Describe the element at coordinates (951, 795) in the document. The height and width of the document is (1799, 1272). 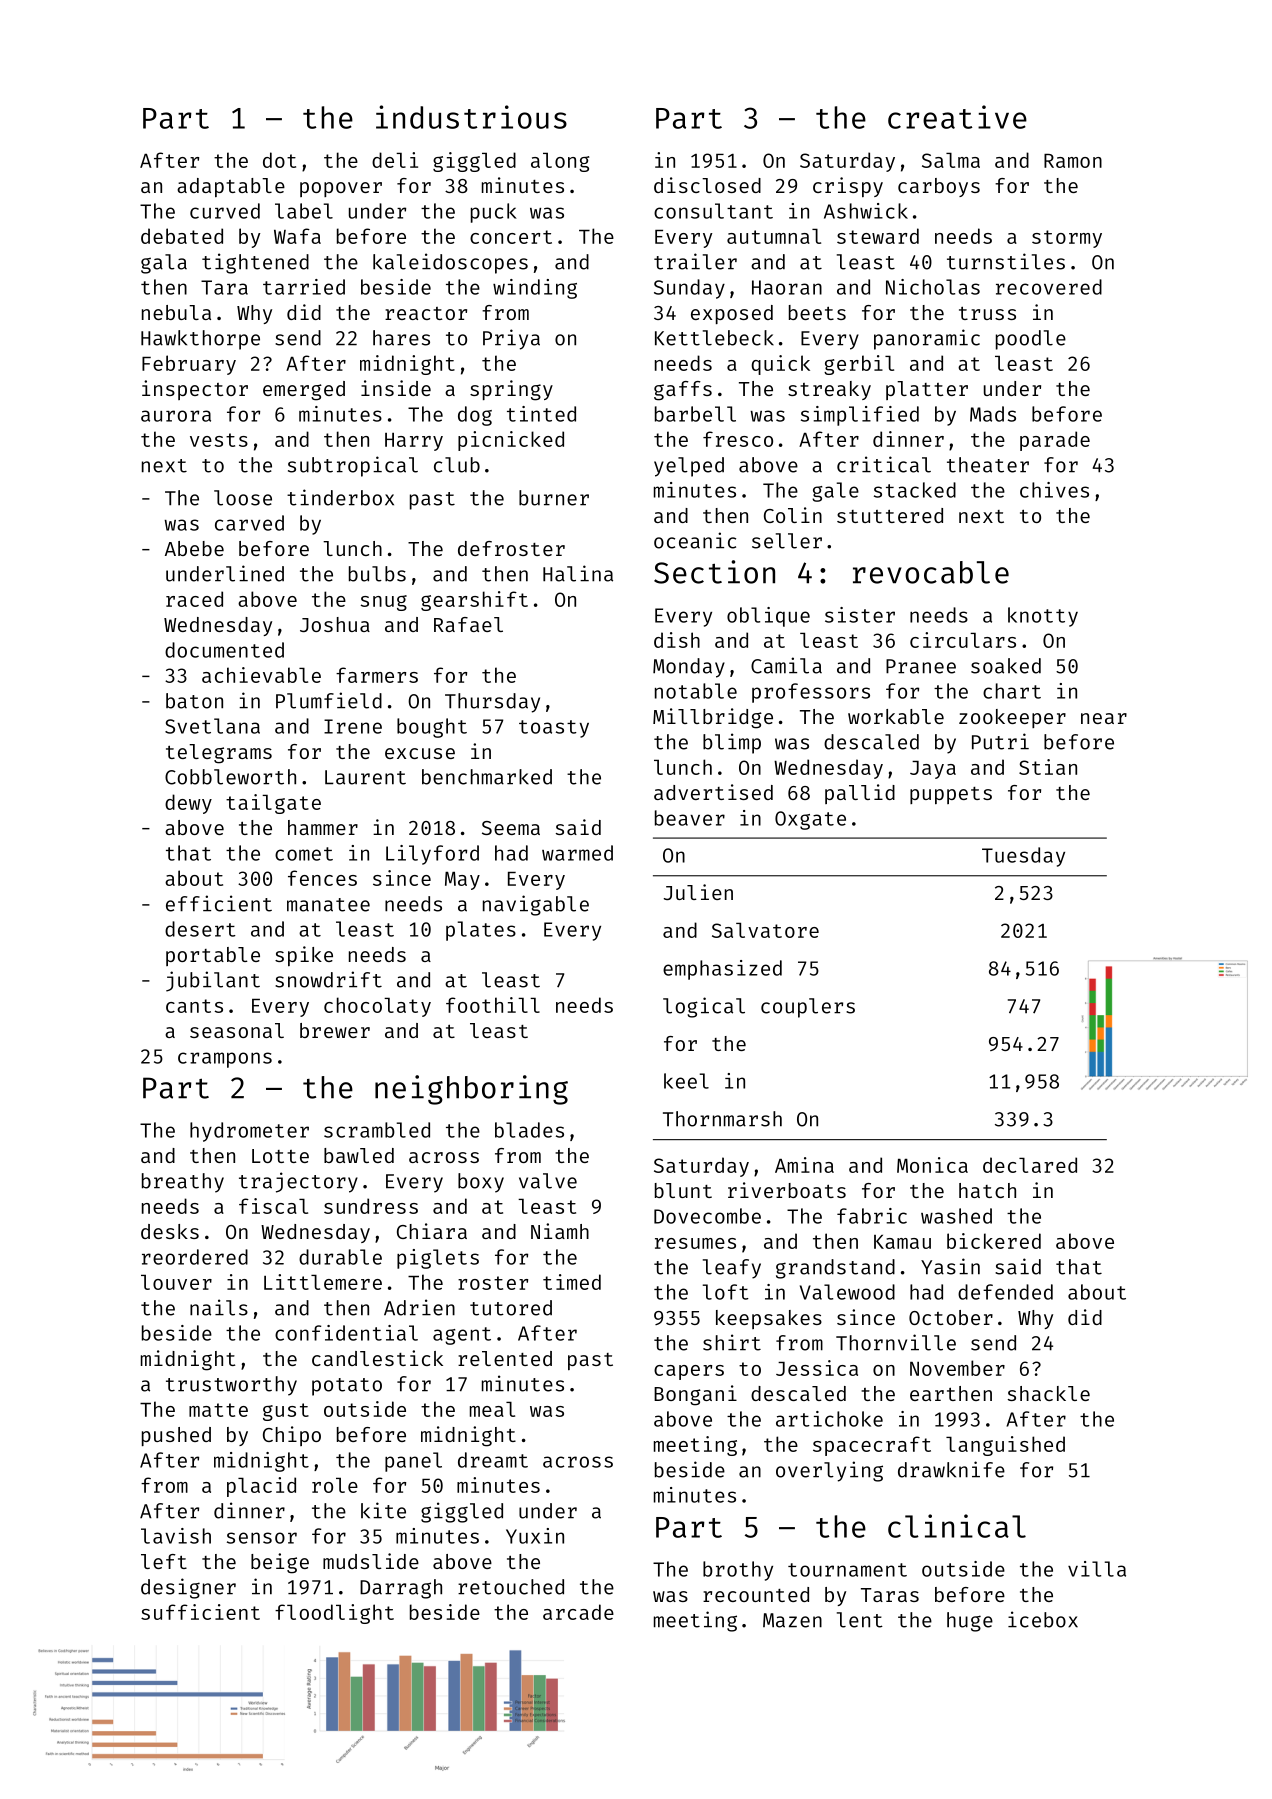
I see `puppets` at that location.
